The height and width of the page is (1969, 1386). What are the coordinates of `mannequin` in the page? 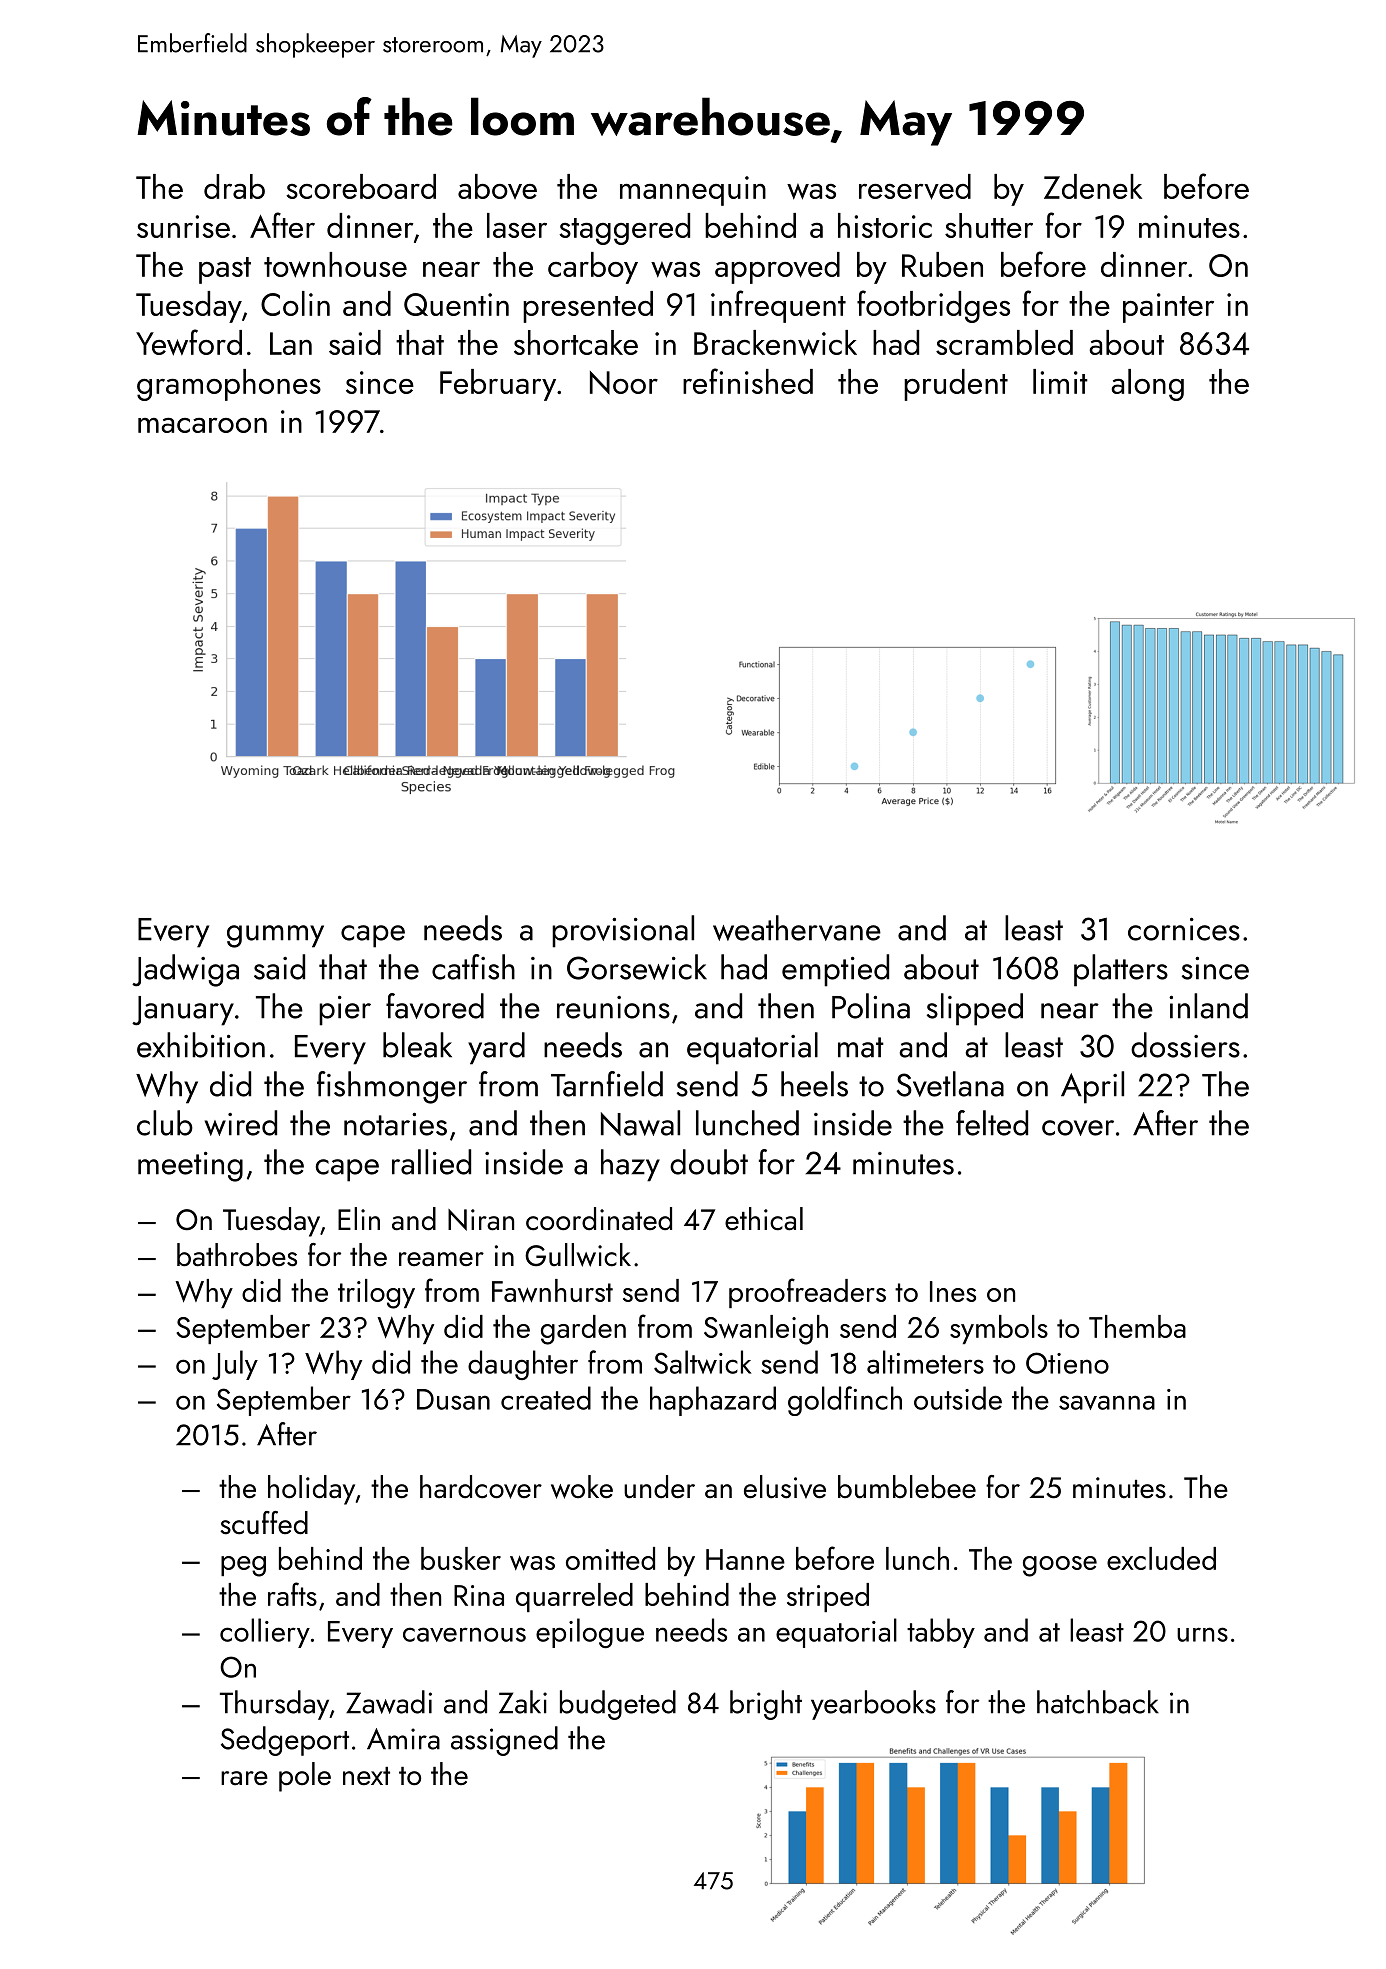 It's located at (693, 191).
